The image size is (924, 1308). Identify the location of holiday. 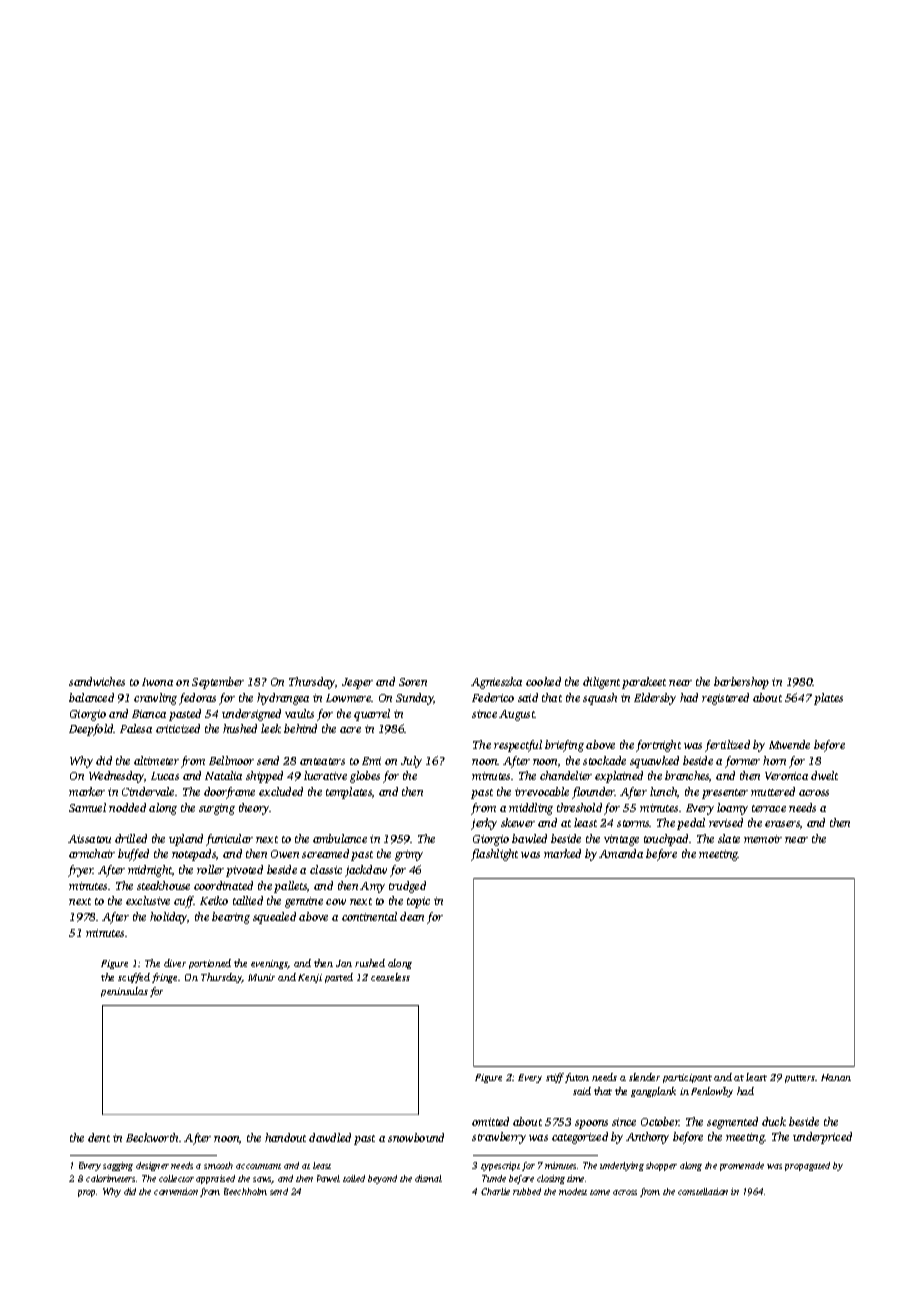
(168, 918).
